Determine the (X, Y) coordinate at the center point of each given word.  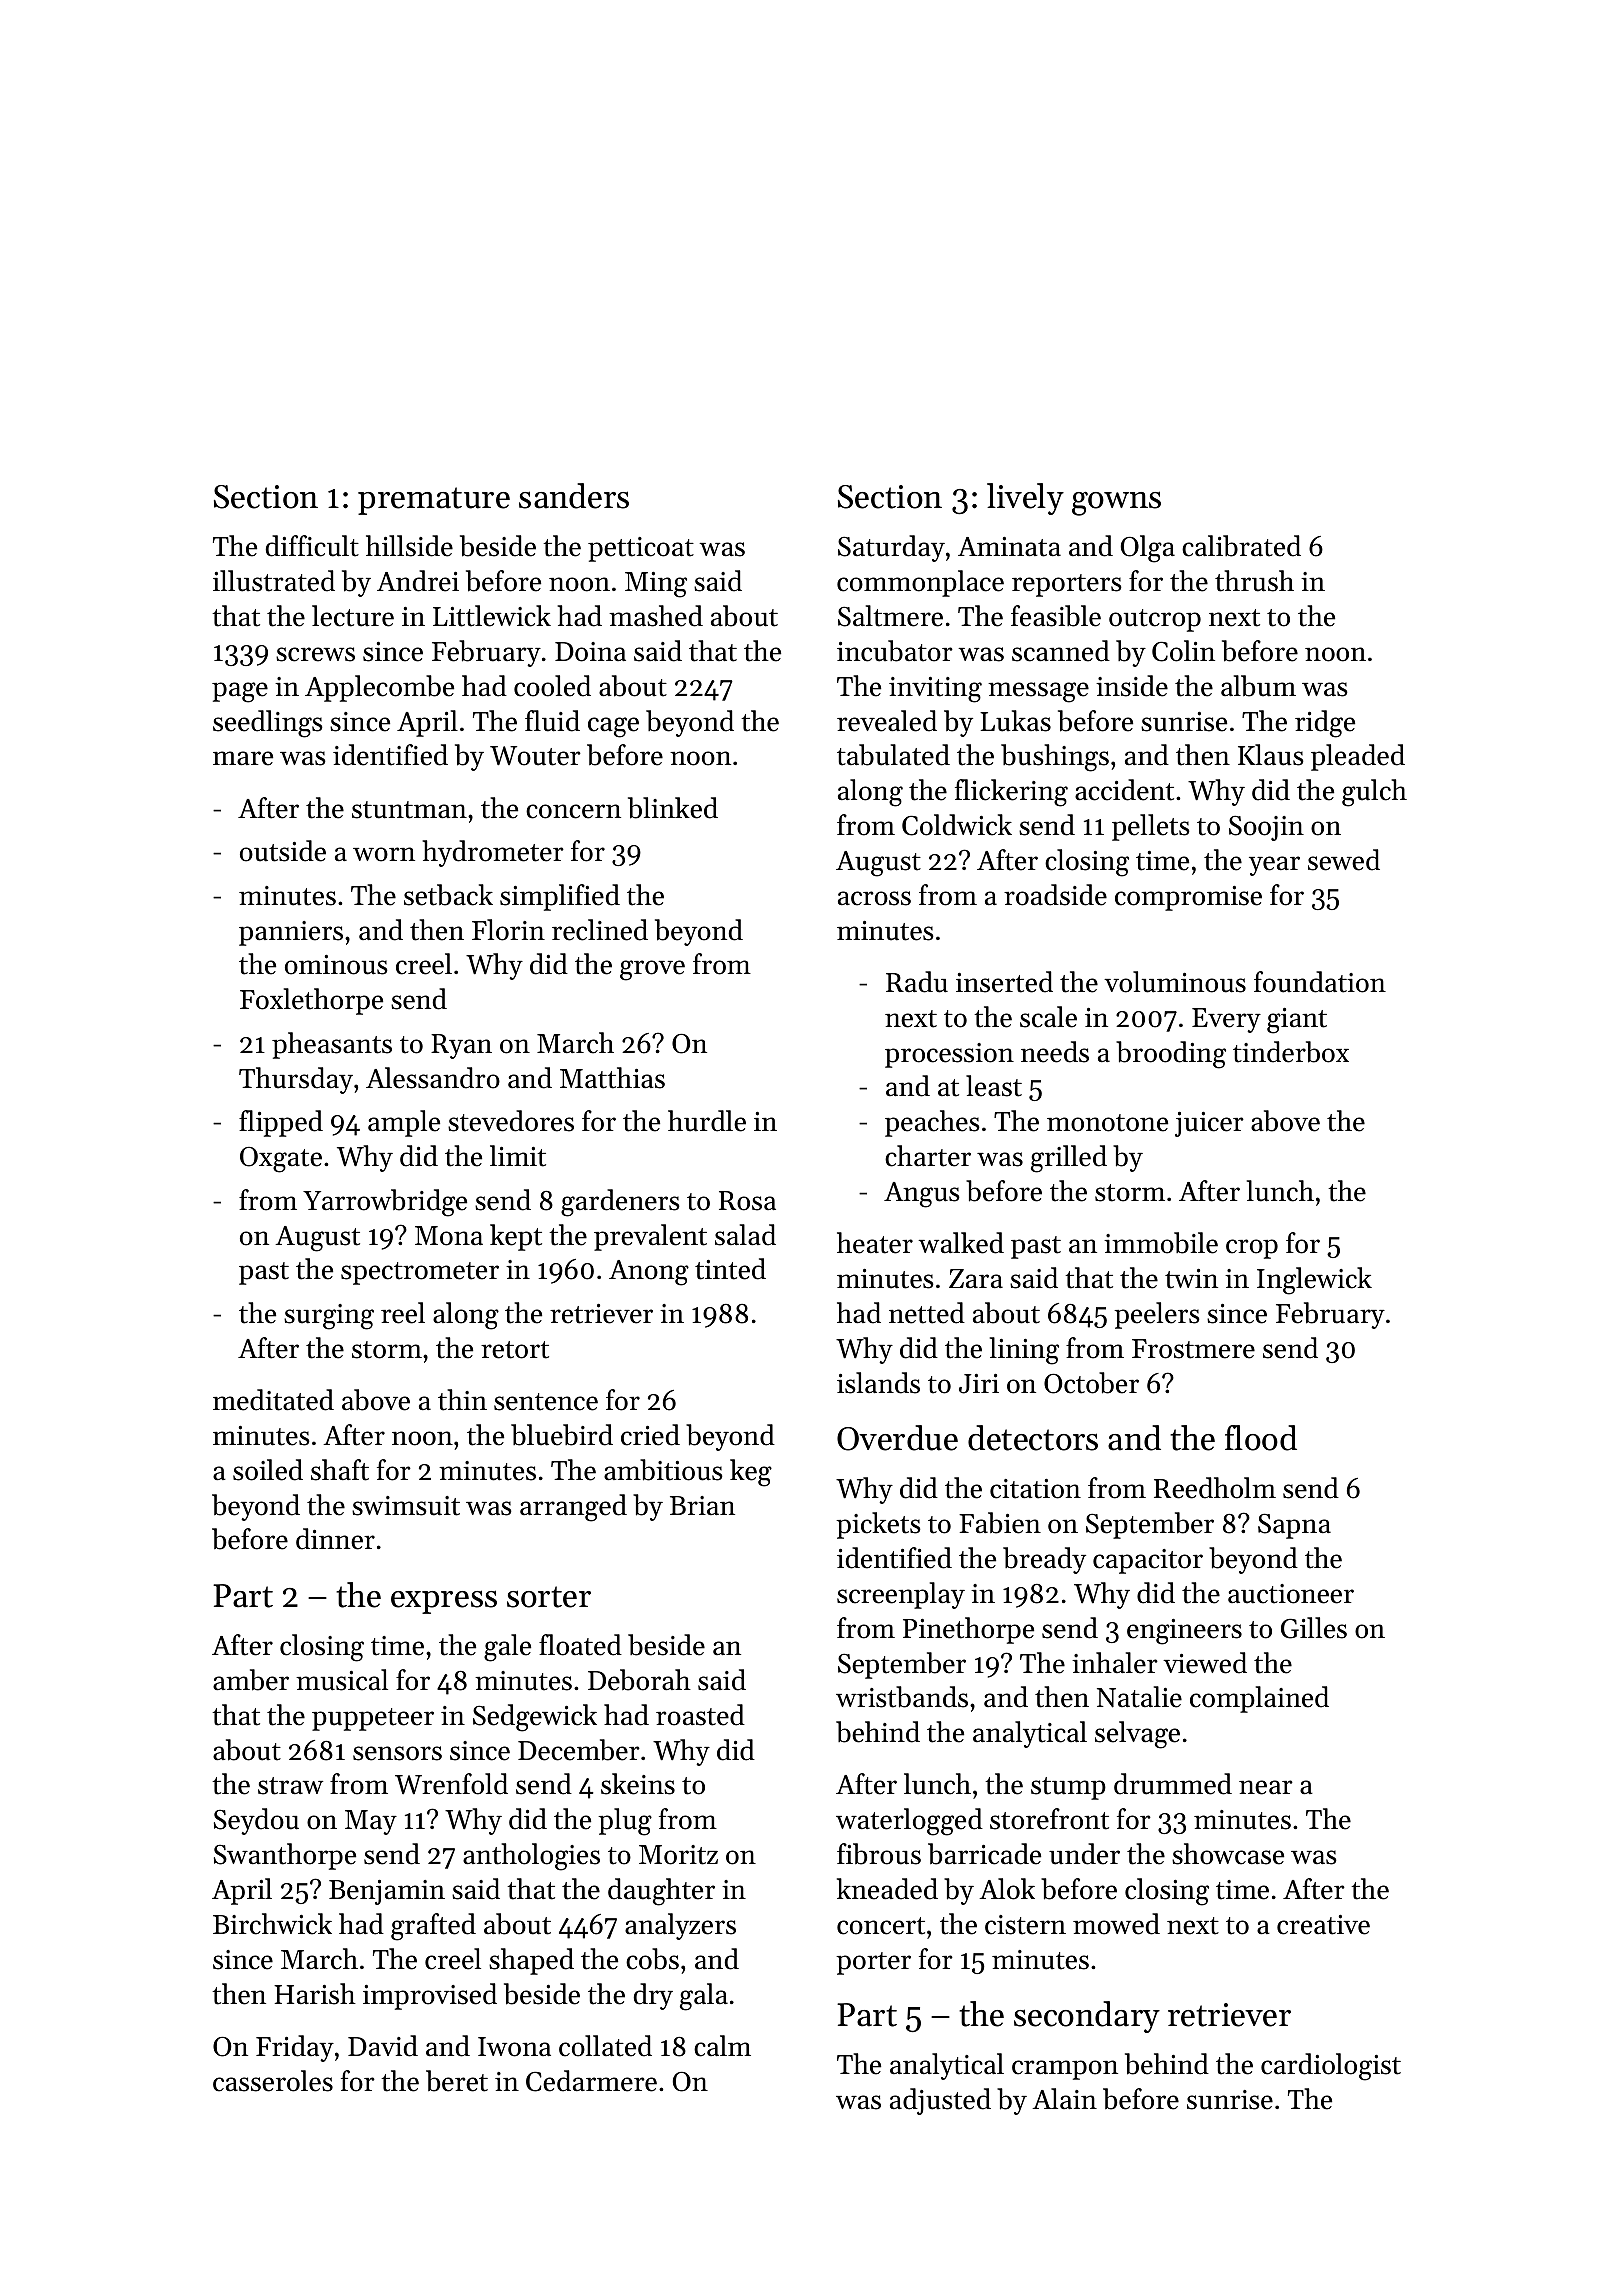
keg (751, 1473)
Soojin (1266, 828)
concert (881, 1926)
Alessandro (433, 1078)
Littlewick (492, 616)
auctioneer (1291, 1594)
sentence (546, 1402)
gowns (1116, 503)
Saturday (891, 548)
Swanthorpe (285, 1856)
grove (652, 970)
